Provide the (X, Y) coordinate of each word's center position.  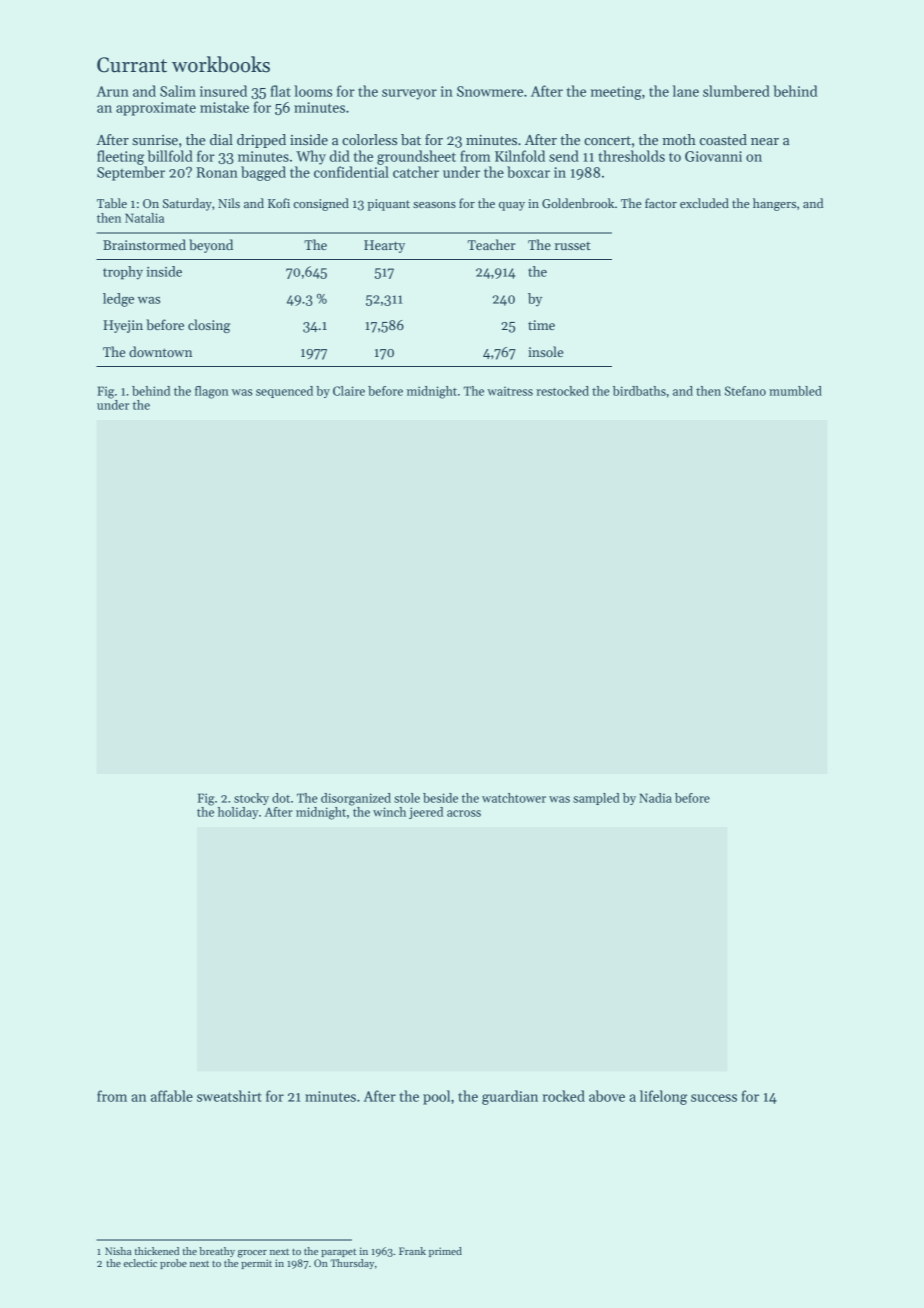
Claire (349, 391)
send (564, 156)
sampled (596, 799)
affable (172, 1096)
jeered (426, 813)
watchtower (514, 798)
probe (173, 1264)
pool (436, 1097)
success (714, 1098)
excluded (704, 203)
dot (281, 798)
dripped (261, 141)
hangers (774, 204)
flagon (212, 392)
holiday (238, 813)
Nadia (655, 798)
